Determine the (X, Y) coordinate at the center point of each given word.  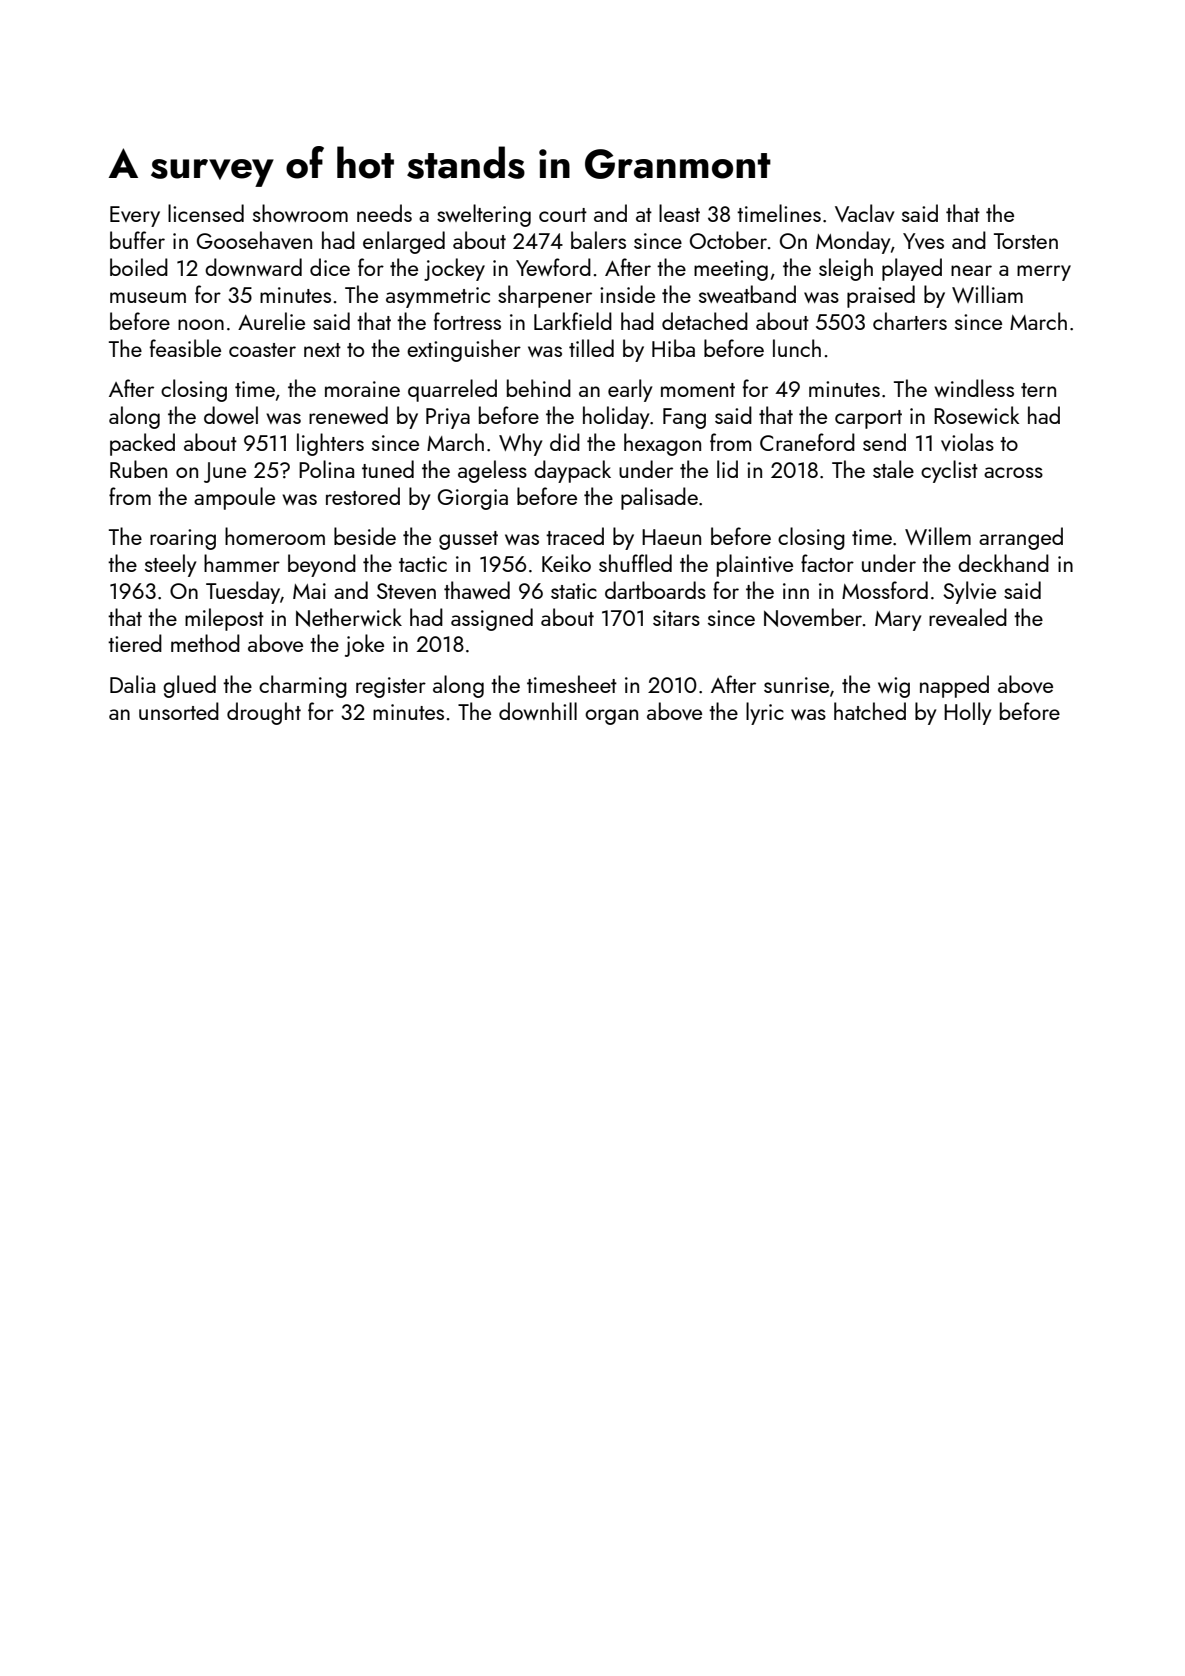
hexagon (662, 444)
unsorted (179, 711)
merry (1044, 273)
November (813, 617)
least (679, 213)
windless (974, 388)
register (391, 687)
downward (253, 267)
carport (868, 419)
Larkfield (573, 321)
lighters (330, 444)
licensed (206, 213)
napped (954, 686)
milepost (224, 619)
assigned (492, 619)
